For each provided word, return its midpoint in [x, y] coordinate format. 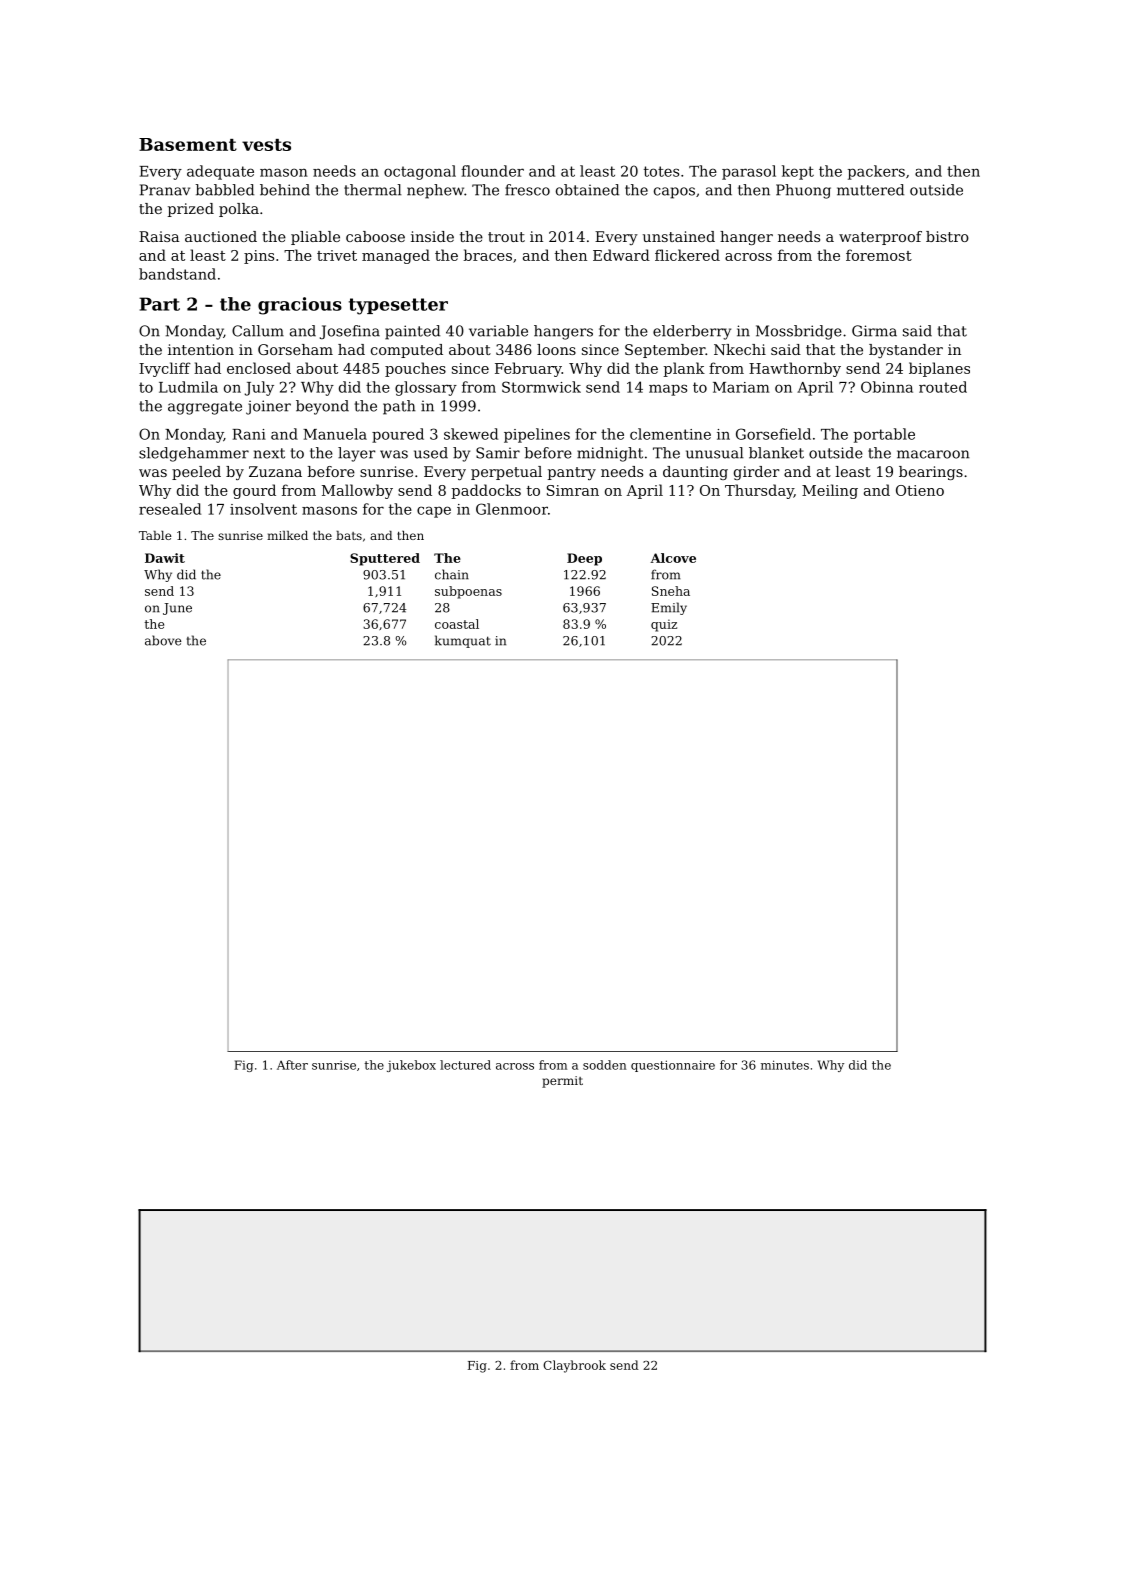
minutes [785, 1065]
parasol [749, 172]
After [292, 1065]
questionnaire [673, 1066]
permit [562, 1082]
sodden [604, 1065]
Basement [188, 144]
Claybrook [574, 1366]
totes [661, 171]
